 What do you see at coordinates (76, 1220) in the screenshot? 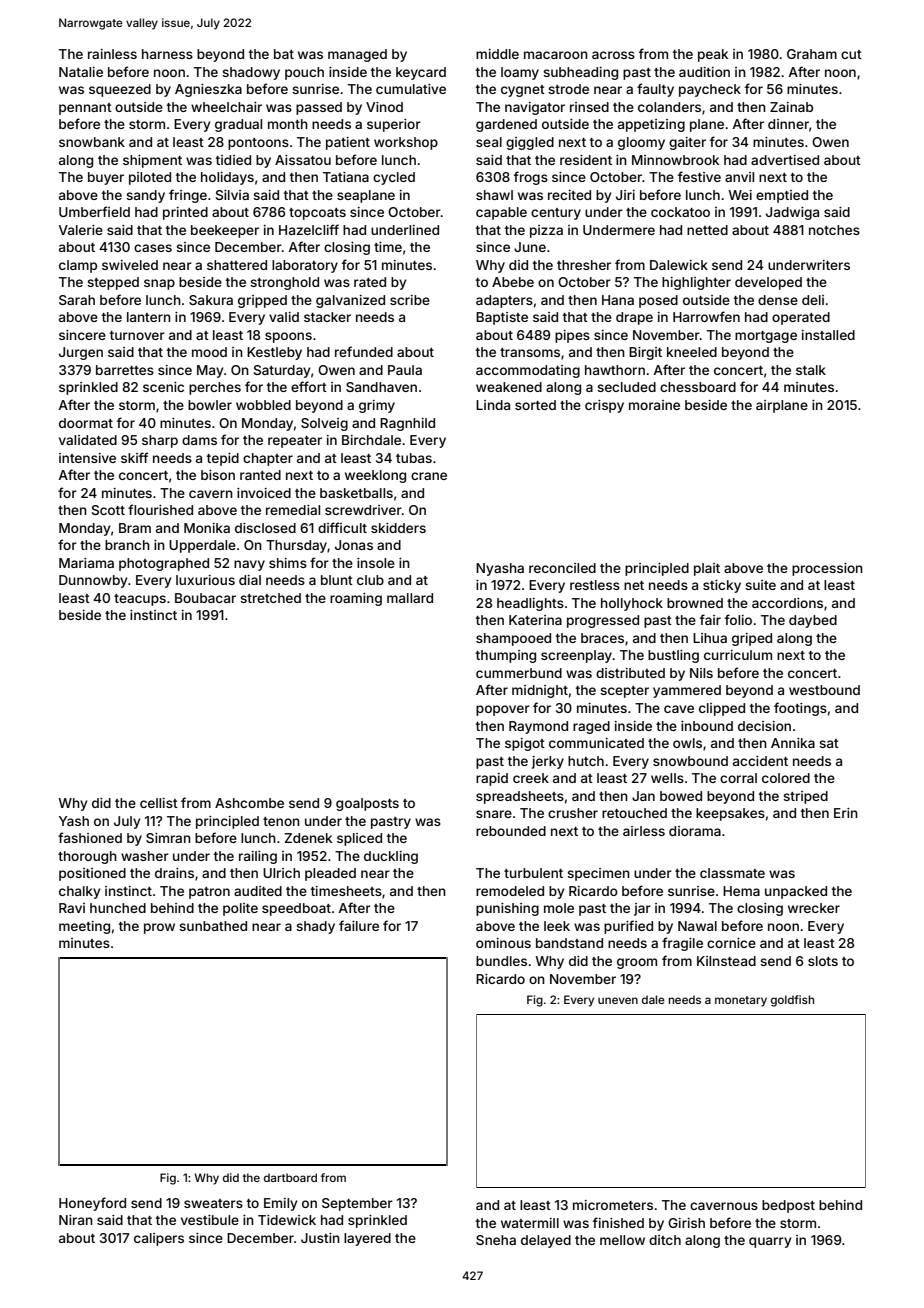
I see `Niran` at bounding box center [76, 1220].
